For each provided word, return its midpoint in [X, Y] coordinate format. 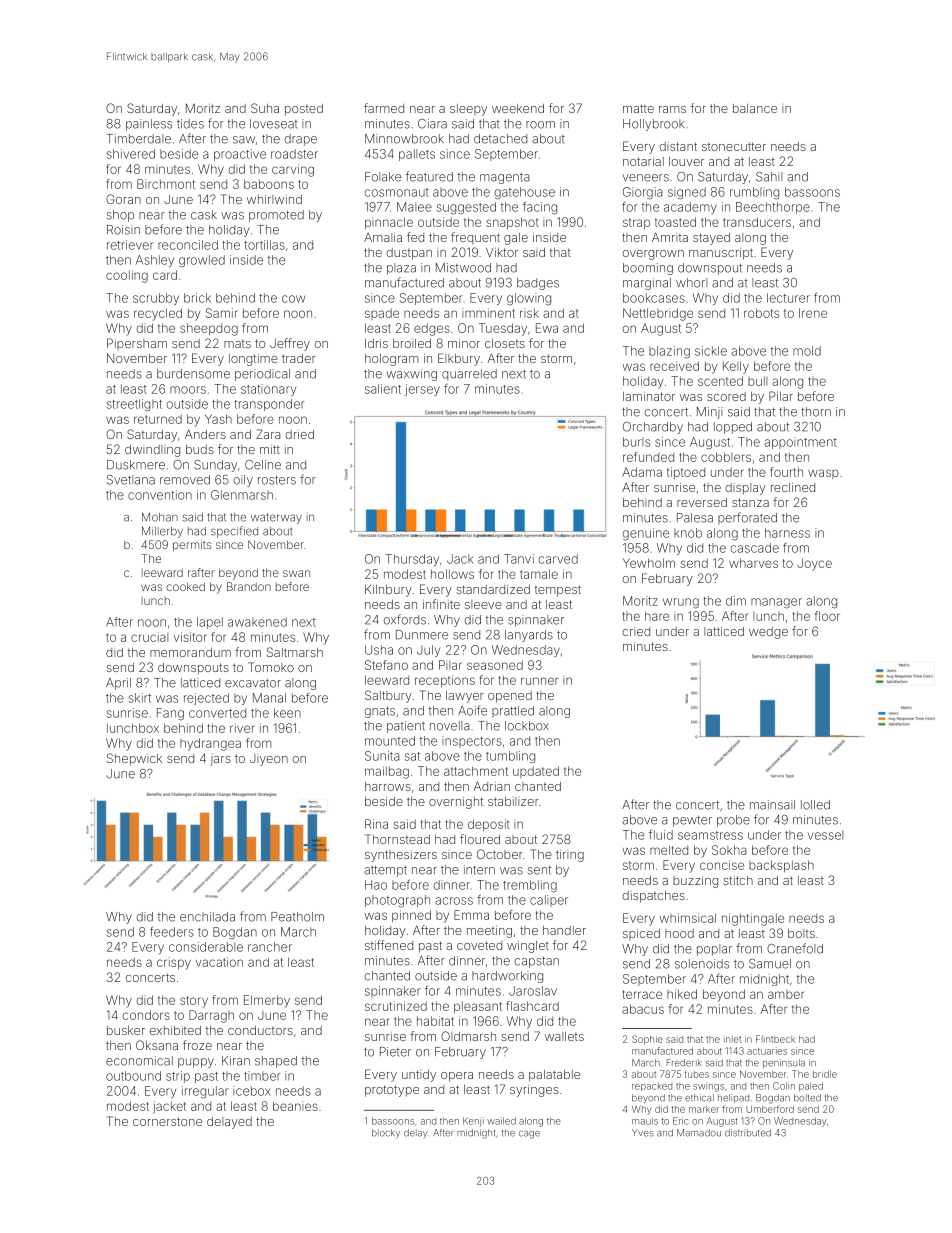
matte [638, 108]
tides [190, 124]
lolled [815, 805]
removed [185, 480]
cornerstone [167, 1121]
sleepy [468, 110]
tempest [558, 591]
